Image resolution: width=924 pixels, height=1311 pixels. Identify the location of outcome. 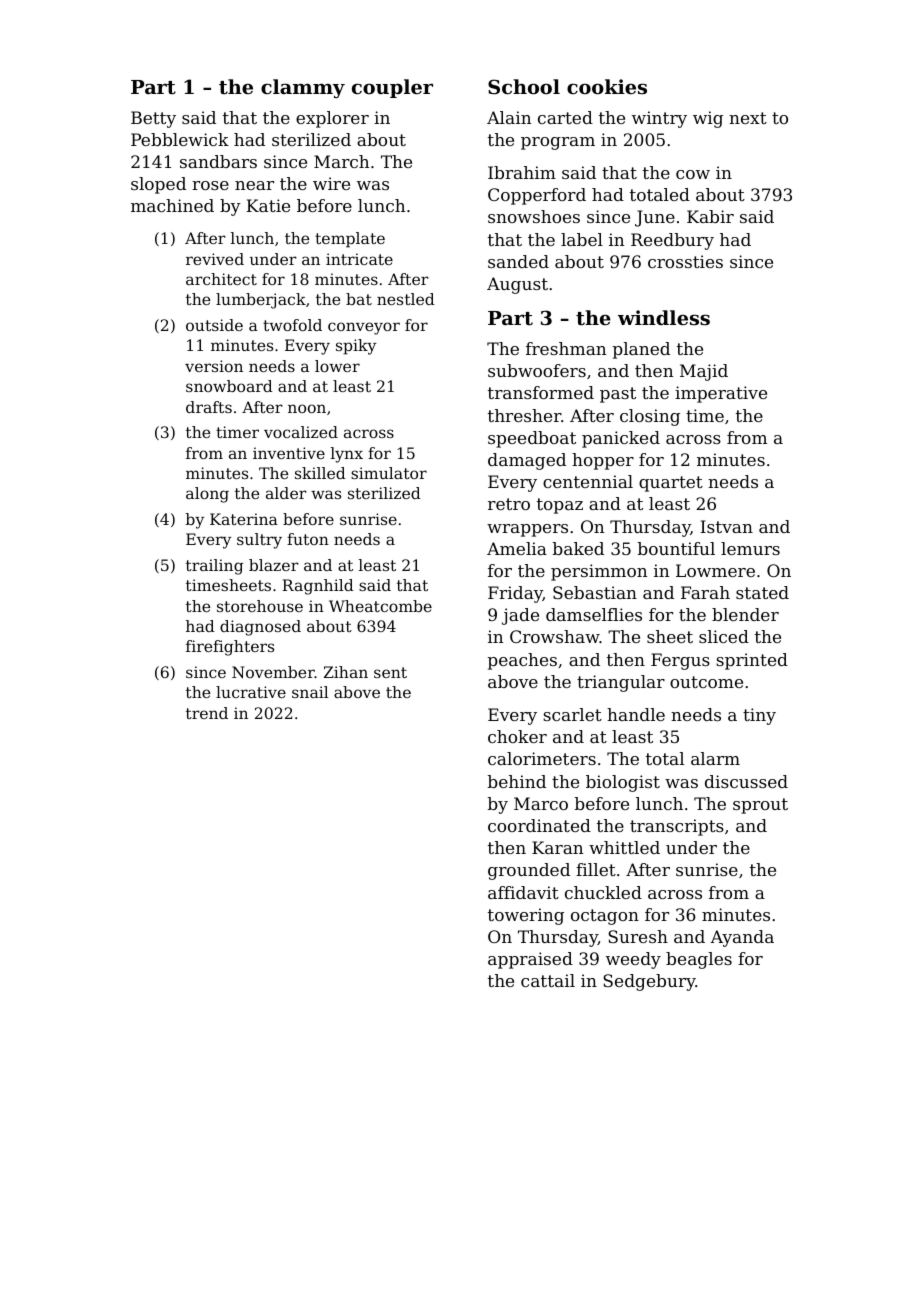
(706, 682).
